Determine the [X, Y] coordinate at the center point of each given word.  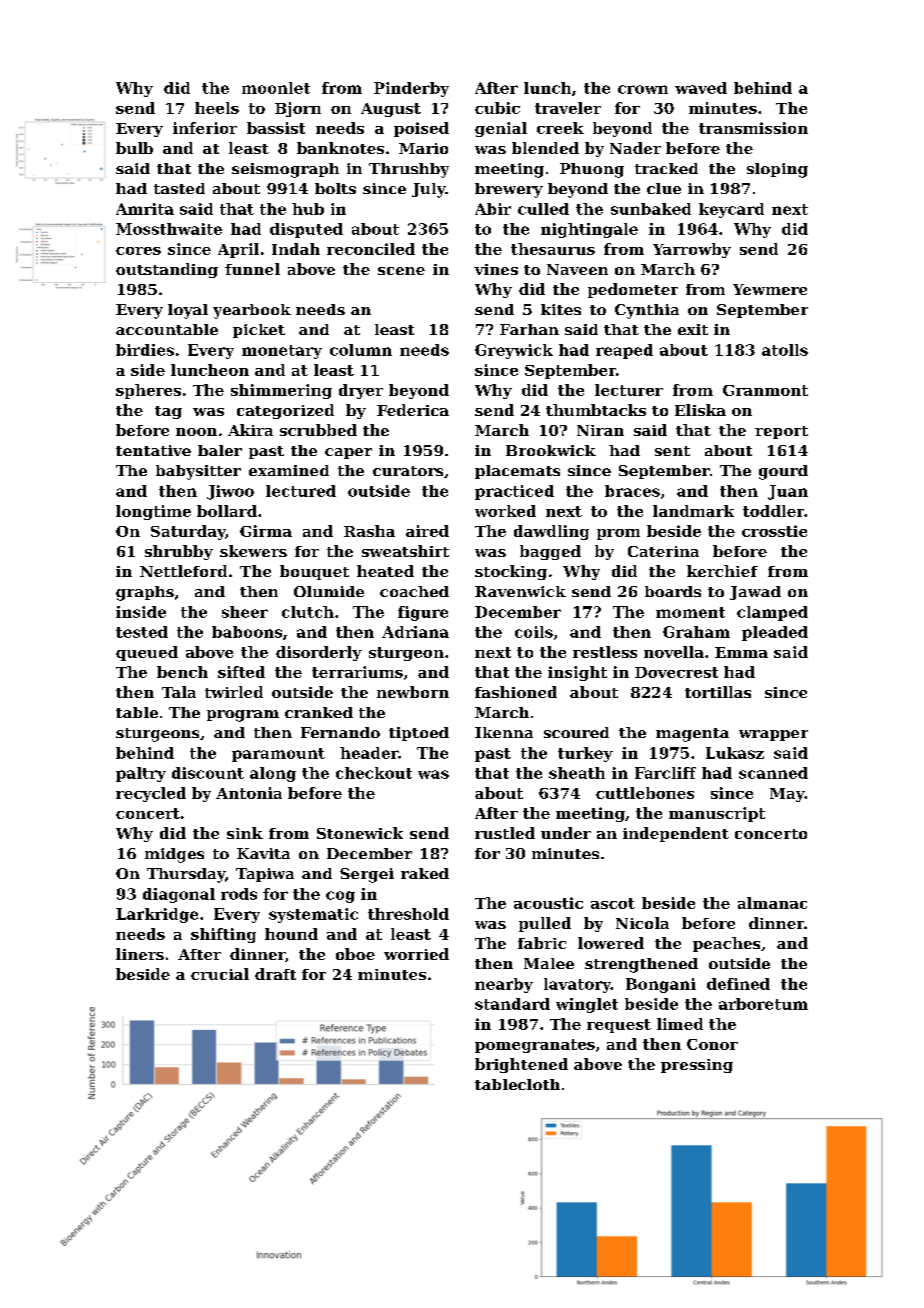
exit [693, 329]
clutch [308, 612]
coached [414, 591]
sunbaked [651, 209]
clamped [772, 613]
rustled [505, 833]
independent [676, 834]
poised [421, 129]
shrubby [179, 552]
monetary [282, 352]
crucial [220, 974]
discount [208, 773]
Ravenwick [520, 591]
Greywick [514, 351]
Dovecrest [676, 672]
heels [217, 108]
